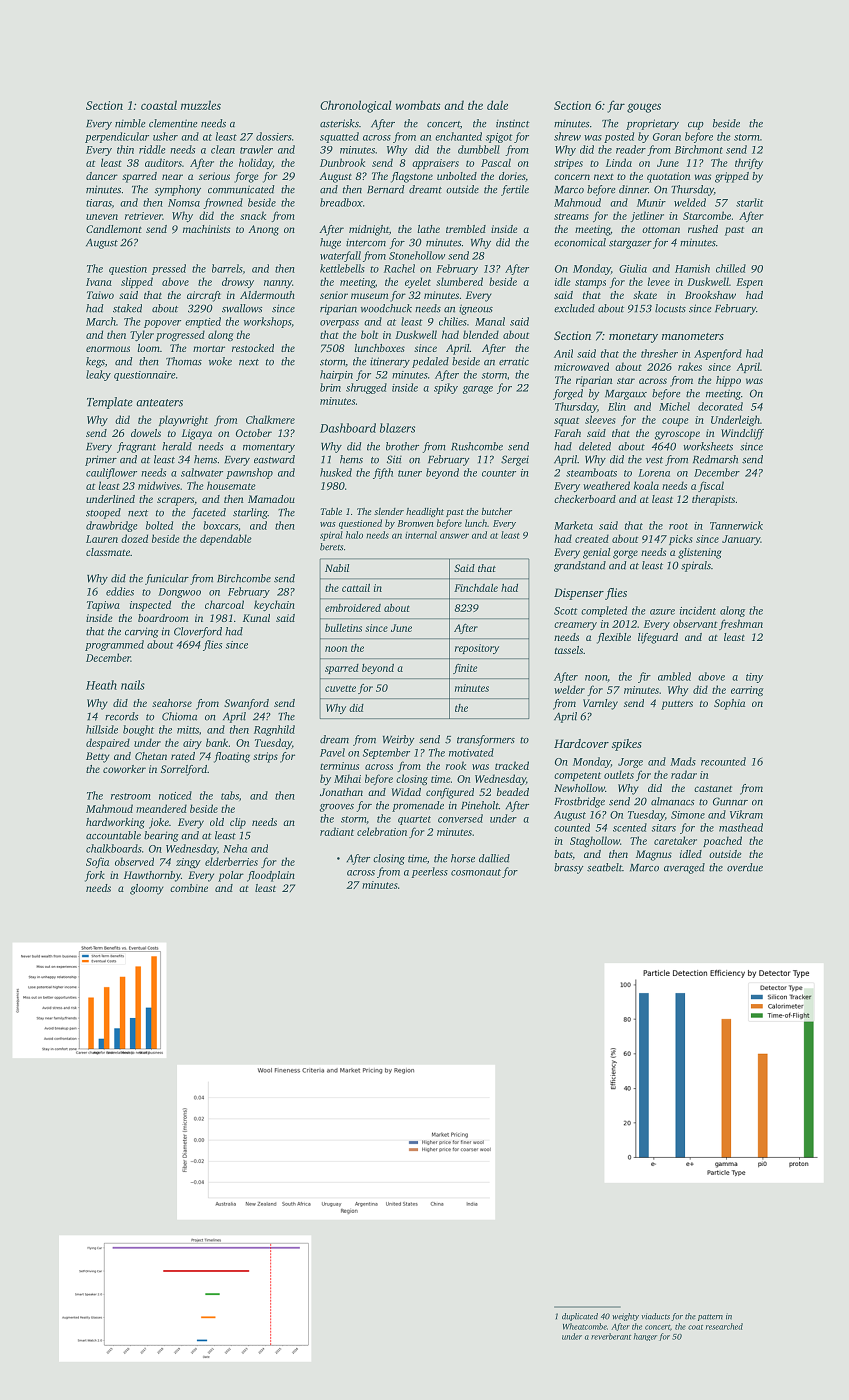  What do you see at coordinates (633, 189) in the page?
I see `dinner` at bounding box center [633, 189].
